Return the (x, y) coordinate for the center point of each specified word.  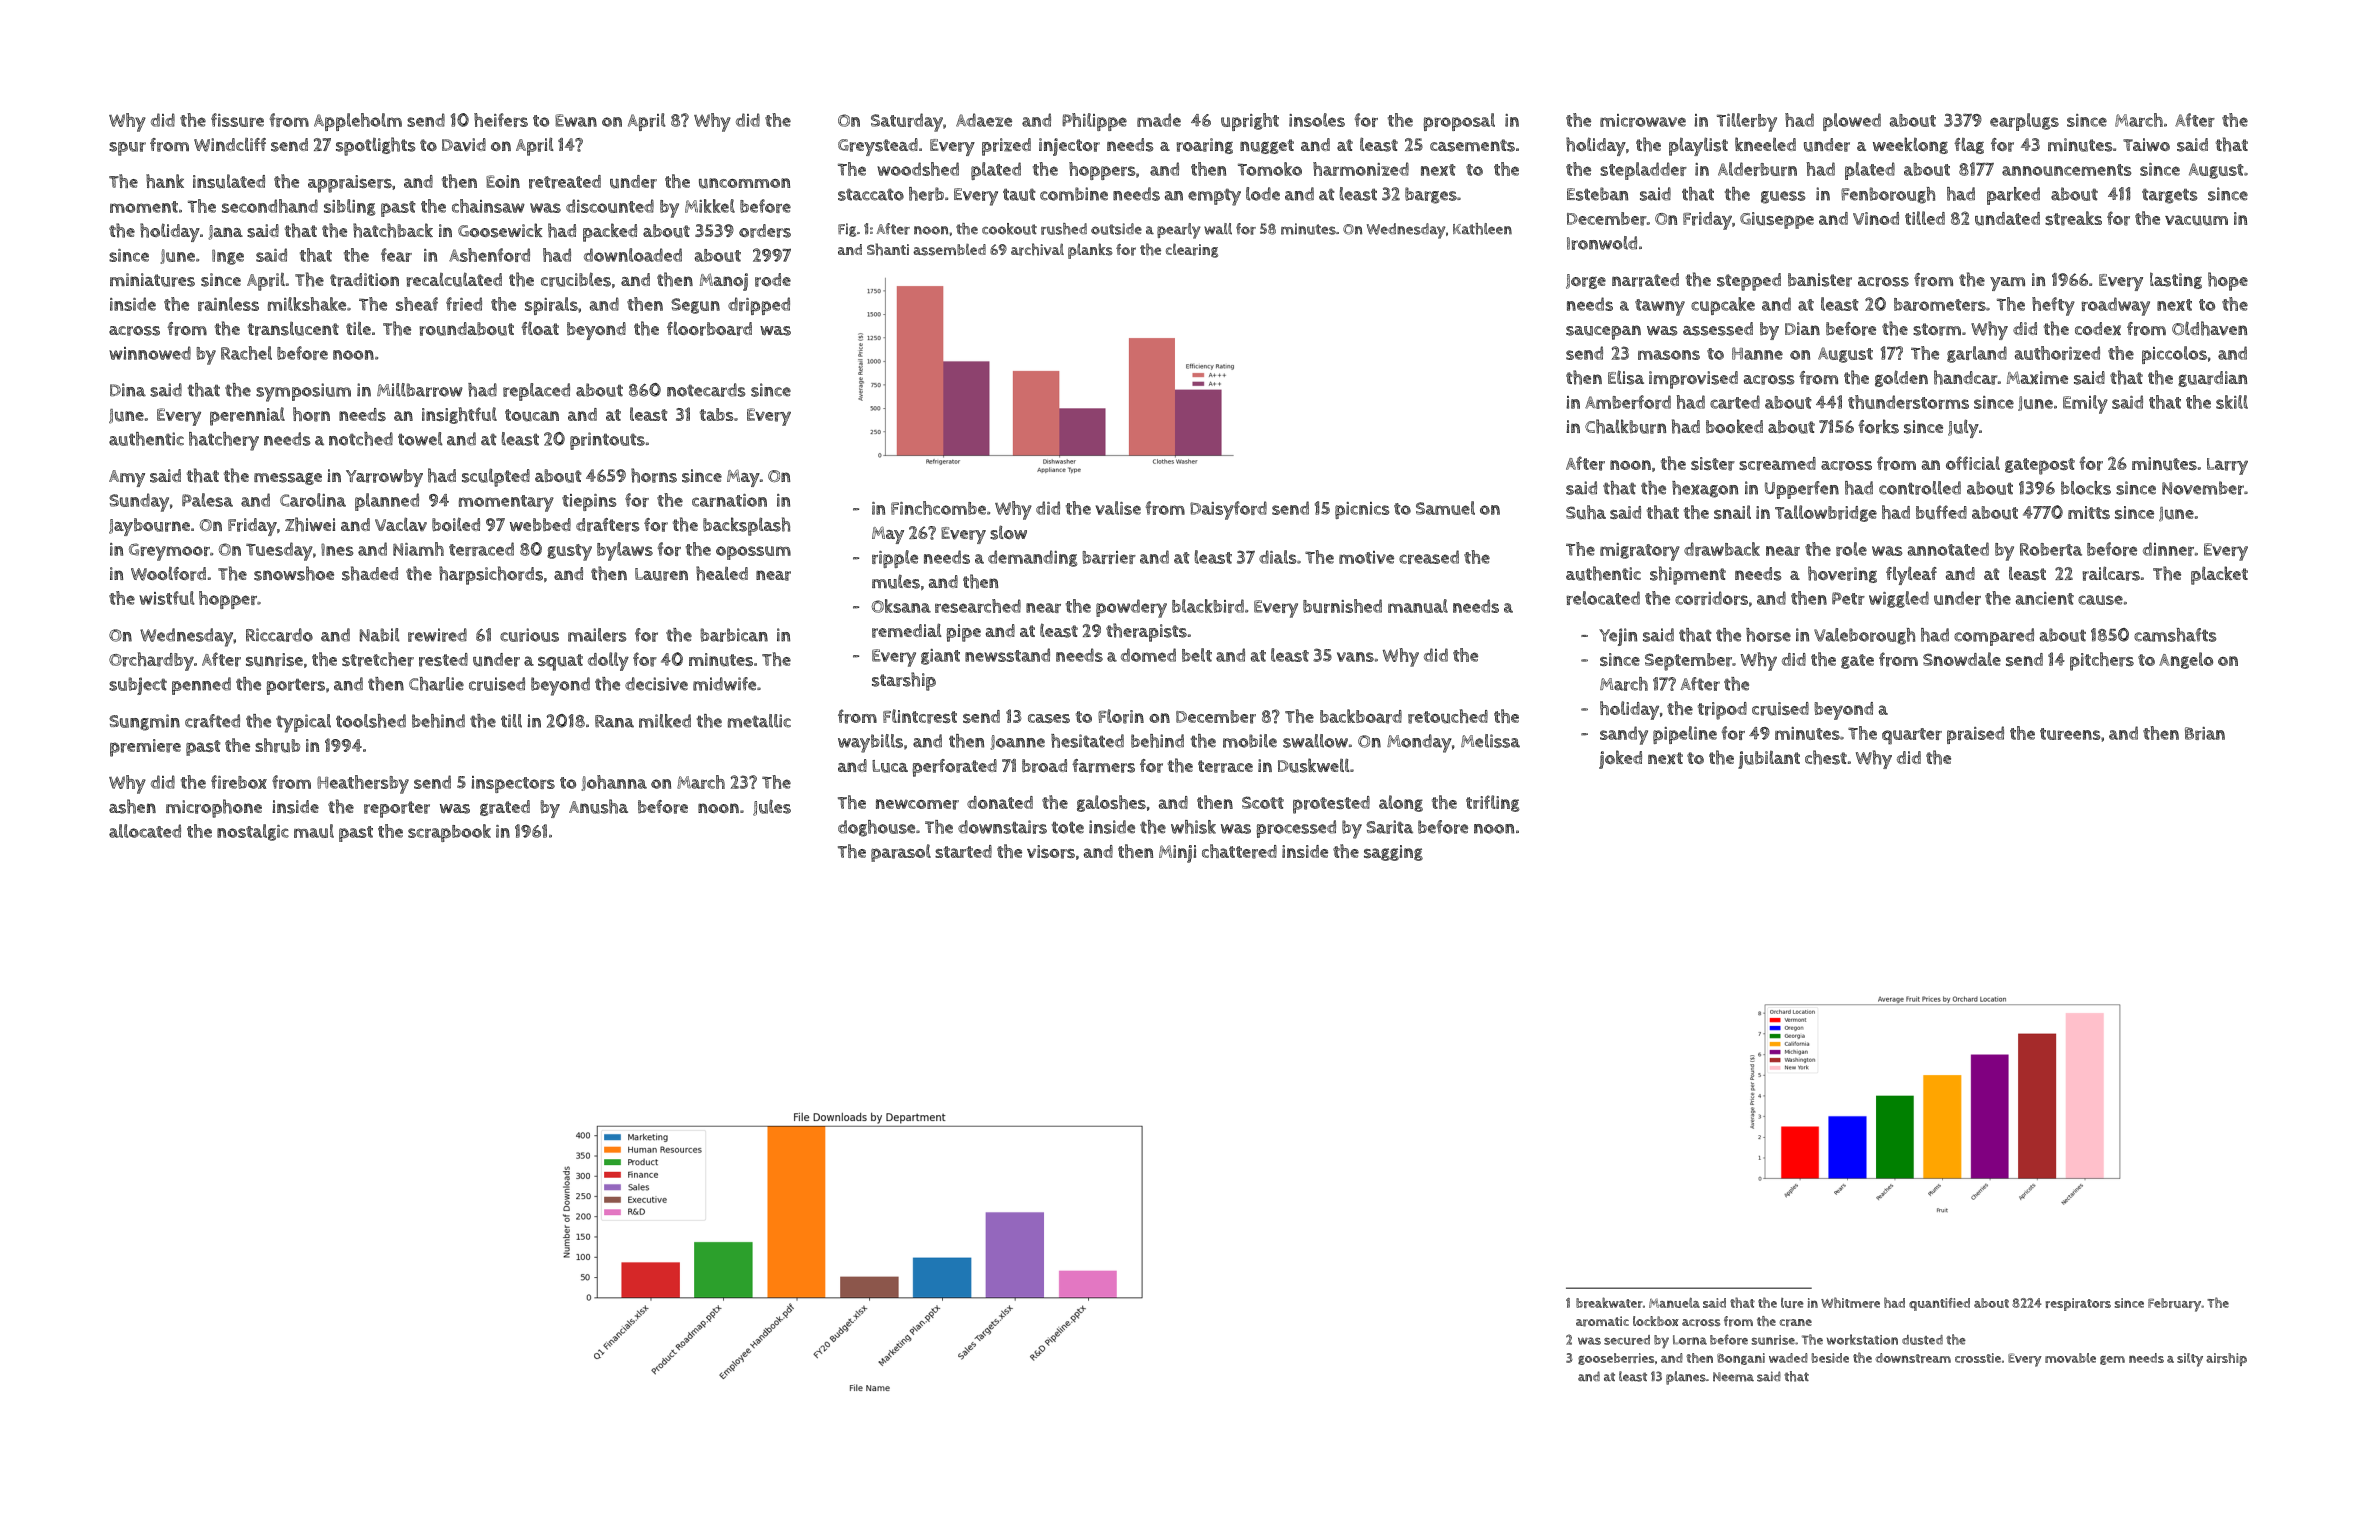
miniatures (152, 280)
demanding (1032, 558)
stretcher (378, 659)
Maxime (2037, 377)
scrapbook (449, 833)
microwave (1643, 120)
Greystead (878, 147)
